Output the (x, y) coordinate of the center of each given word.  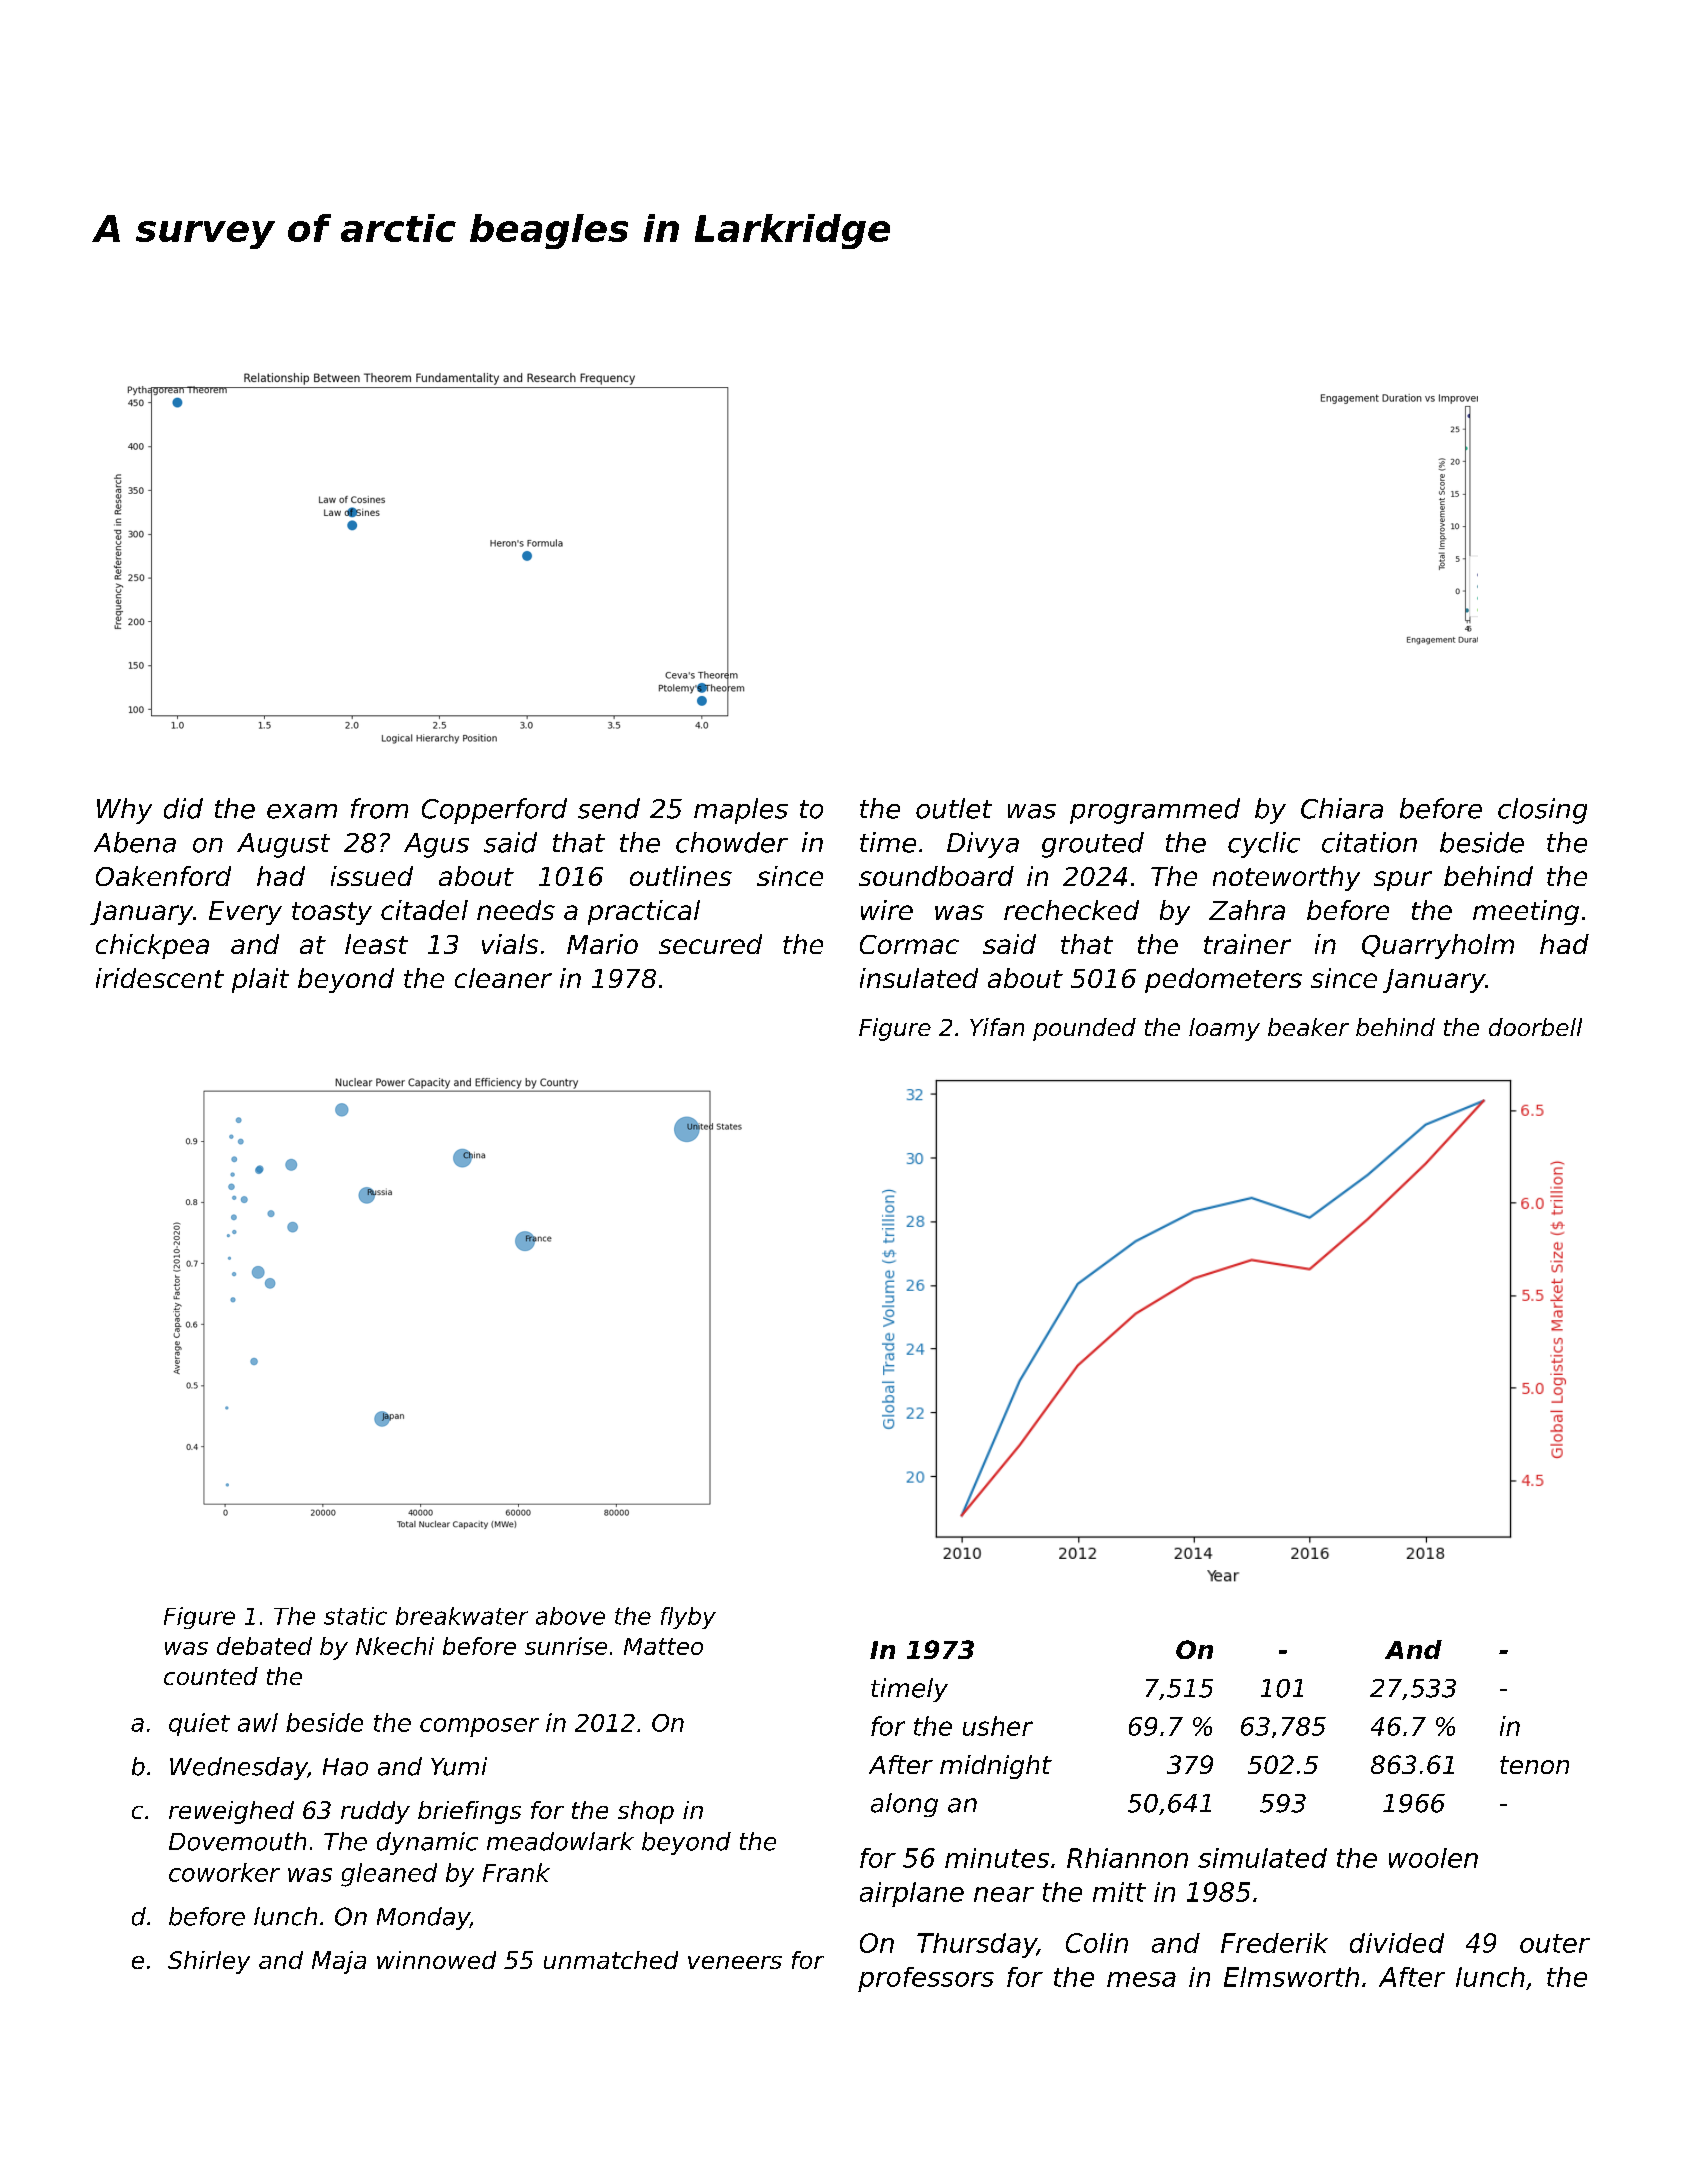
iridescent (160, 978)
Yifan (997, 1027)
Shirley (209, 1962)
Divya (983, 845)
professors (926, 1979)
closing (1542, 811)
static (355, 1616)
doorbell (1535, 1027)
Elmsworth (1291, 1977)
